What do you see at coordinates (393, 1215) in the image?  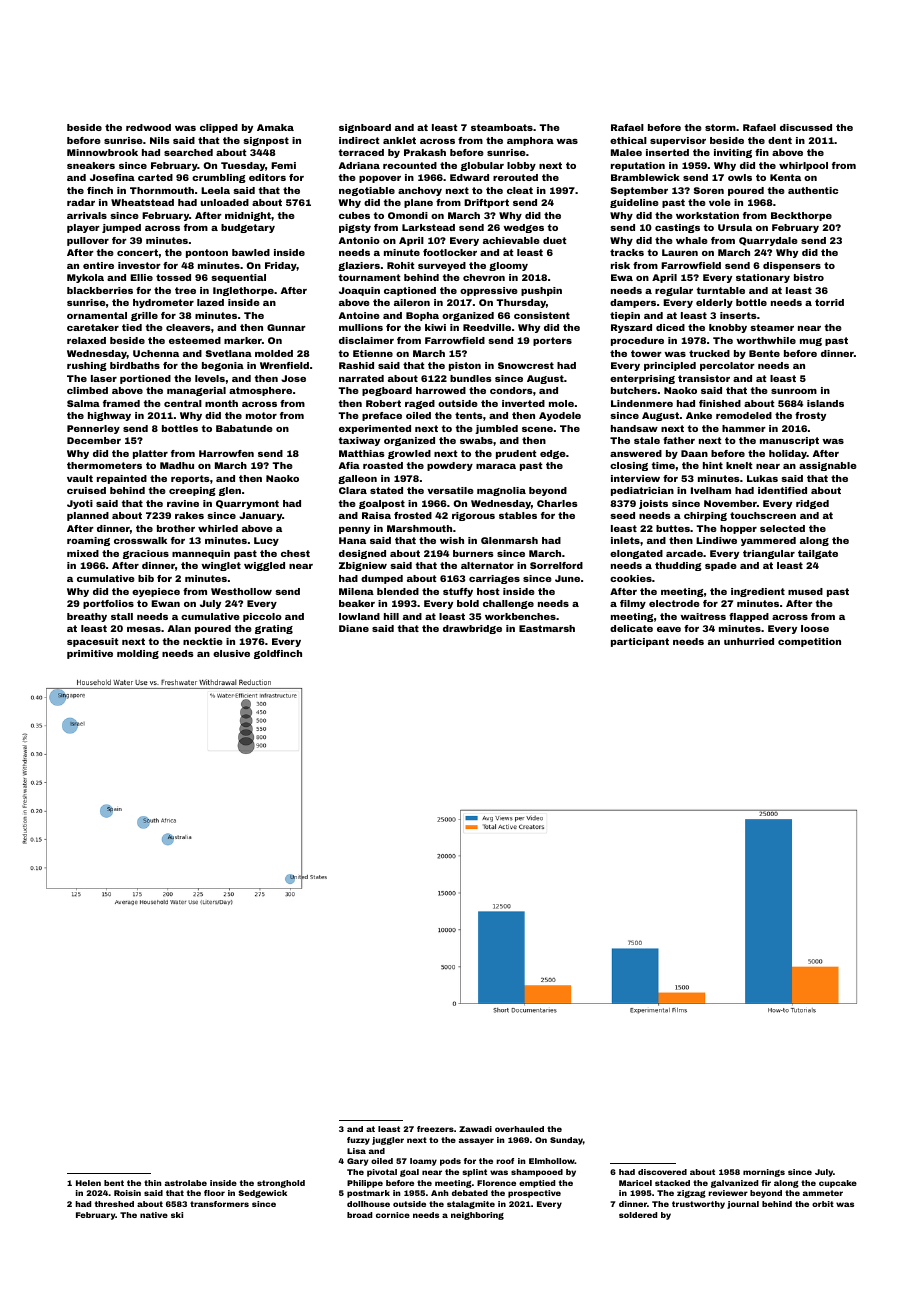 I see `cornice` at bounding box center [393, 1215].
